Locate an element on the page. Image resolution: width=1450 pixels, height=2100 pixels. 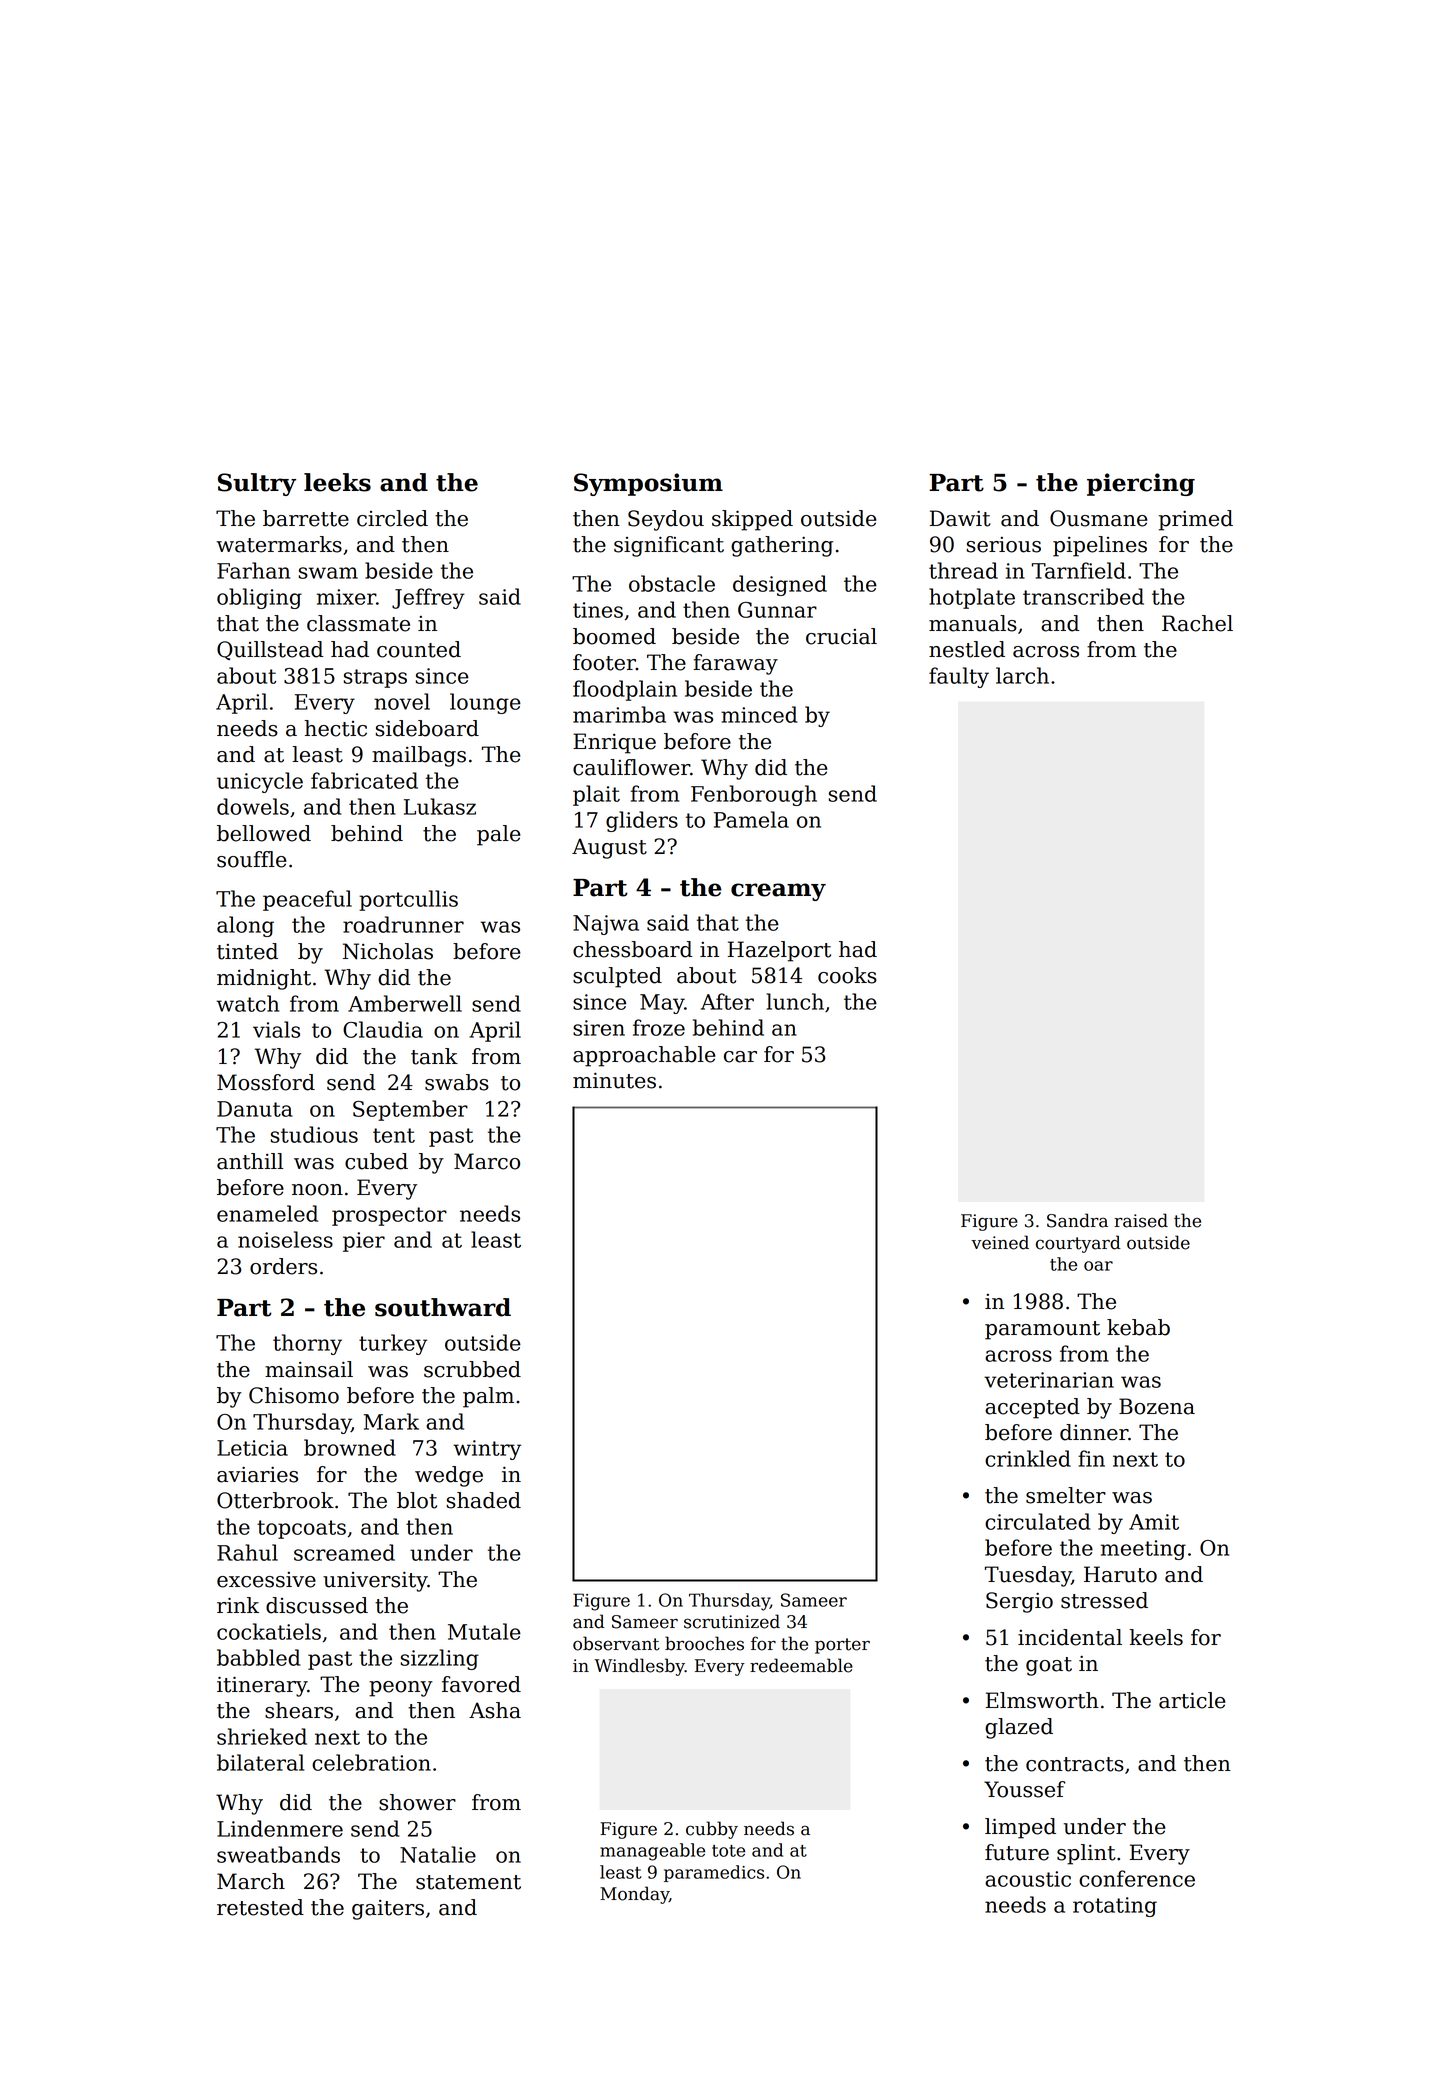
turkey is located at coordinates (393, 1344).
